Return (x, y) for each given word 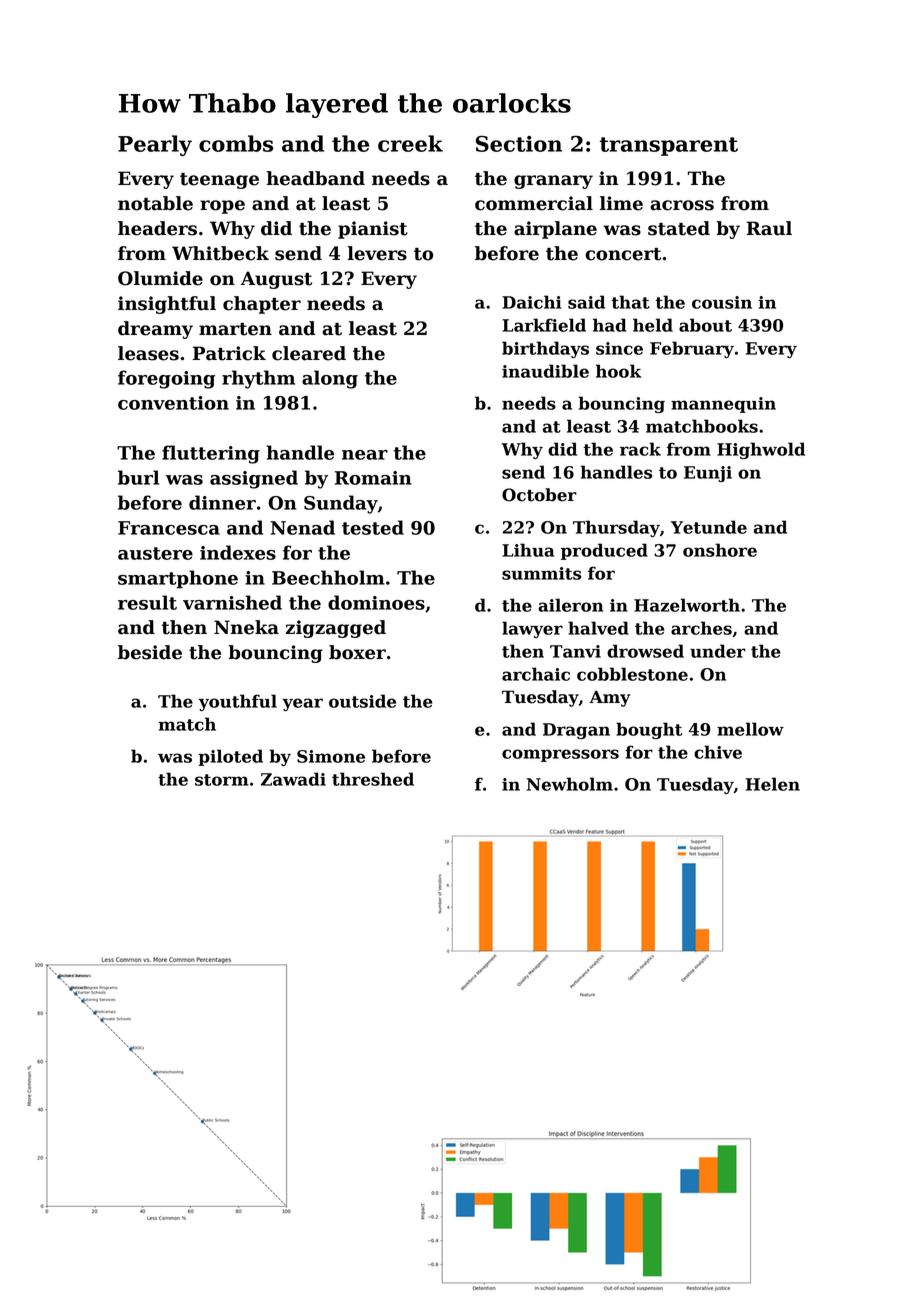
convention (173, 403)
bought (649, 730)
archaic (536, 674)
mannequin (723, 405)
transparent (669, 146)
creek (410, 143)
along (330, 379)
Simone (331, 756)
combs (236, 143)
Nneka (246, 627)
